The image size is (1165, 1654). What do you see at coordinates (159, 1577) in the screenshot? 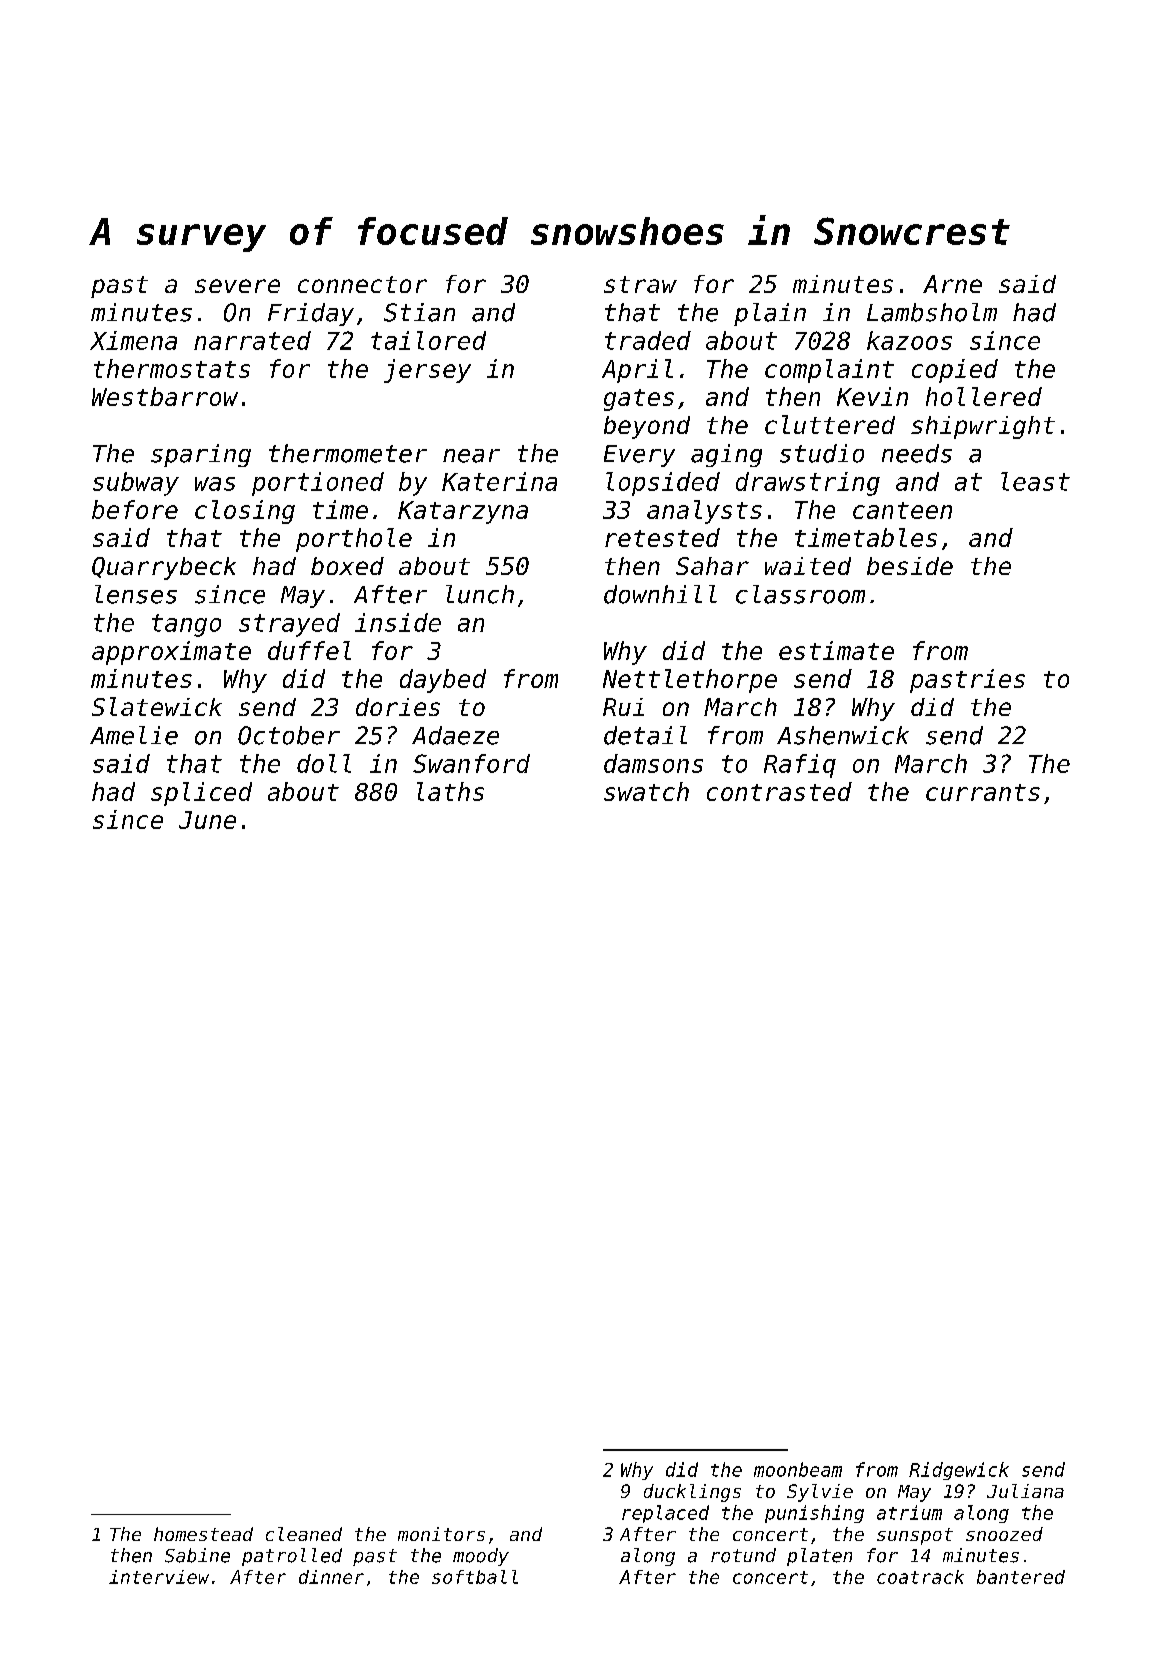
I see `interview` at bounding box center [159, 1577].
